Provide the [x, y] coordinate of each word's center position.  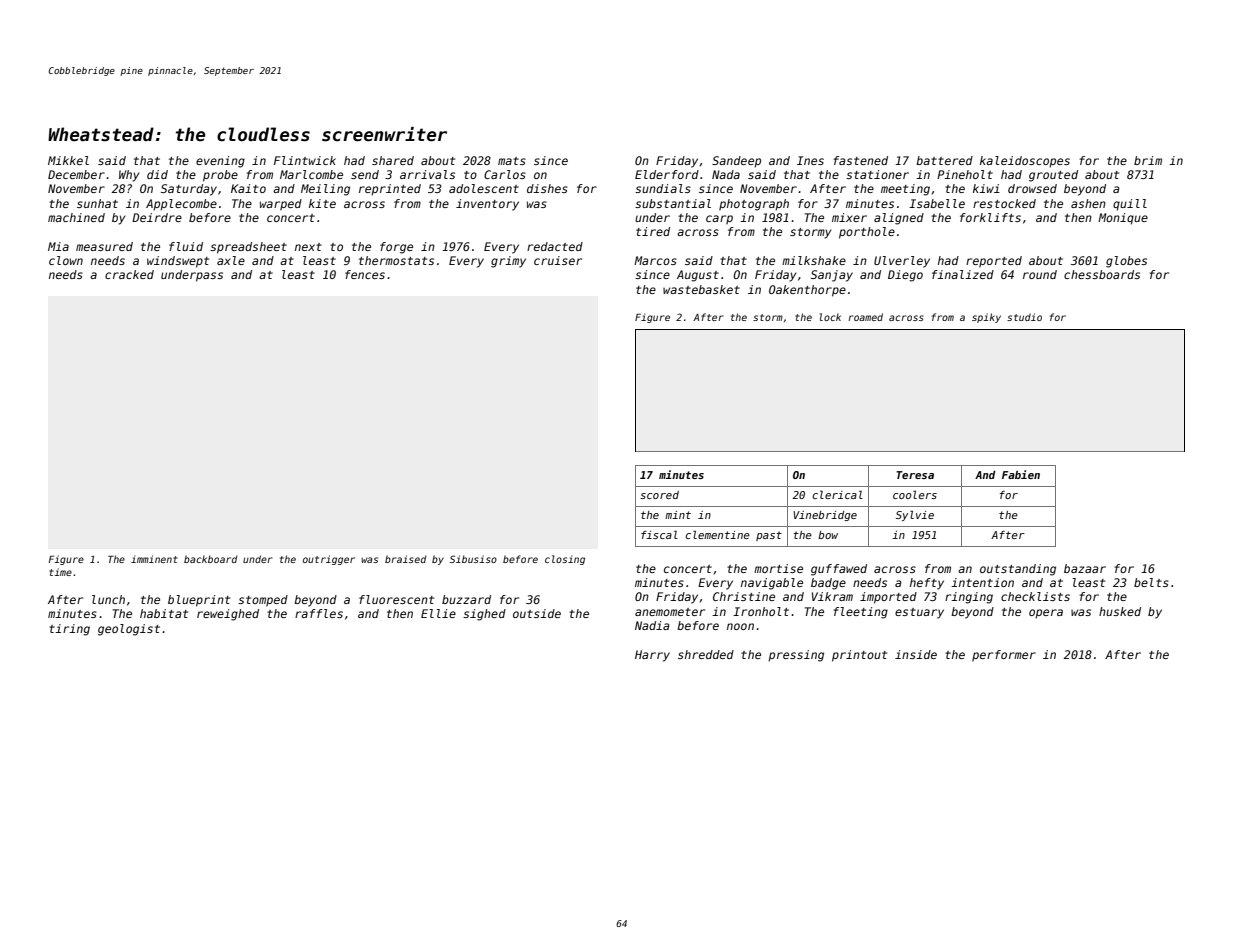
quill [1130, 205]
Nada [726, 174]
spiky [986, 318]
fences [365, 274]
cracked [129, 274]
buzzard [466, 599]
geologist [129, 630]
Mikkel [68, 160]
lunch [108, 599]
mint [678, 515]
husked [1120, 611]
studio [1024, 317]
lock [830, 317]
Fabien [1021, 474]
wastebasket [701, 289]
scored [659, 495]
